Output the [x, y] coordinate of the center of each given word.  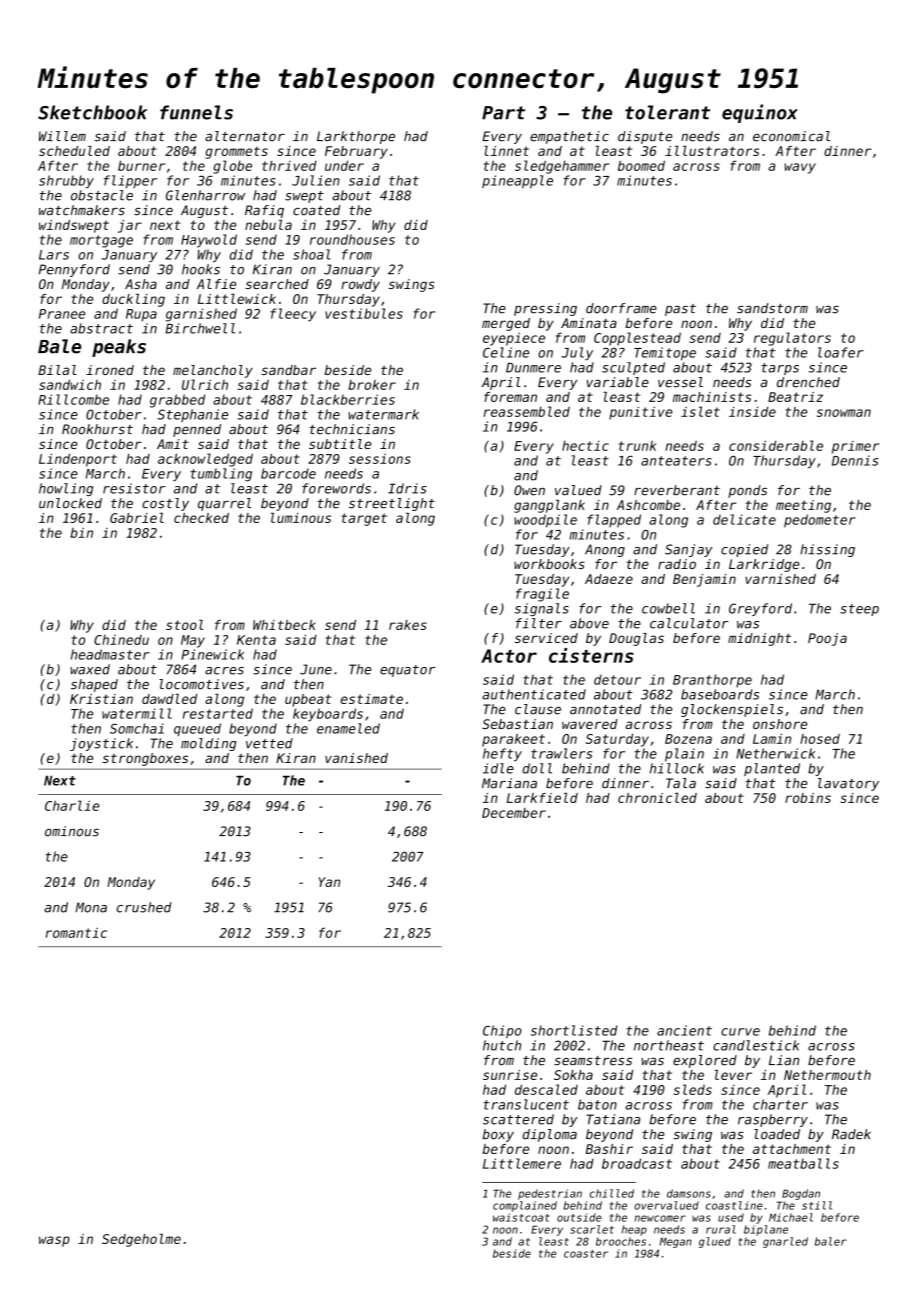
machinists [712, 397]
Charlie [72, 805]
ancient [684, 1030]
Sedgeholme [141, 1240]
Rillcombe [73, 399]
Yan [329, 882]
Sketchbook [93, 112]
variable [618, 382]
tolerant [667, 112]
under [344, 165]
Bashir [609, 1149]
